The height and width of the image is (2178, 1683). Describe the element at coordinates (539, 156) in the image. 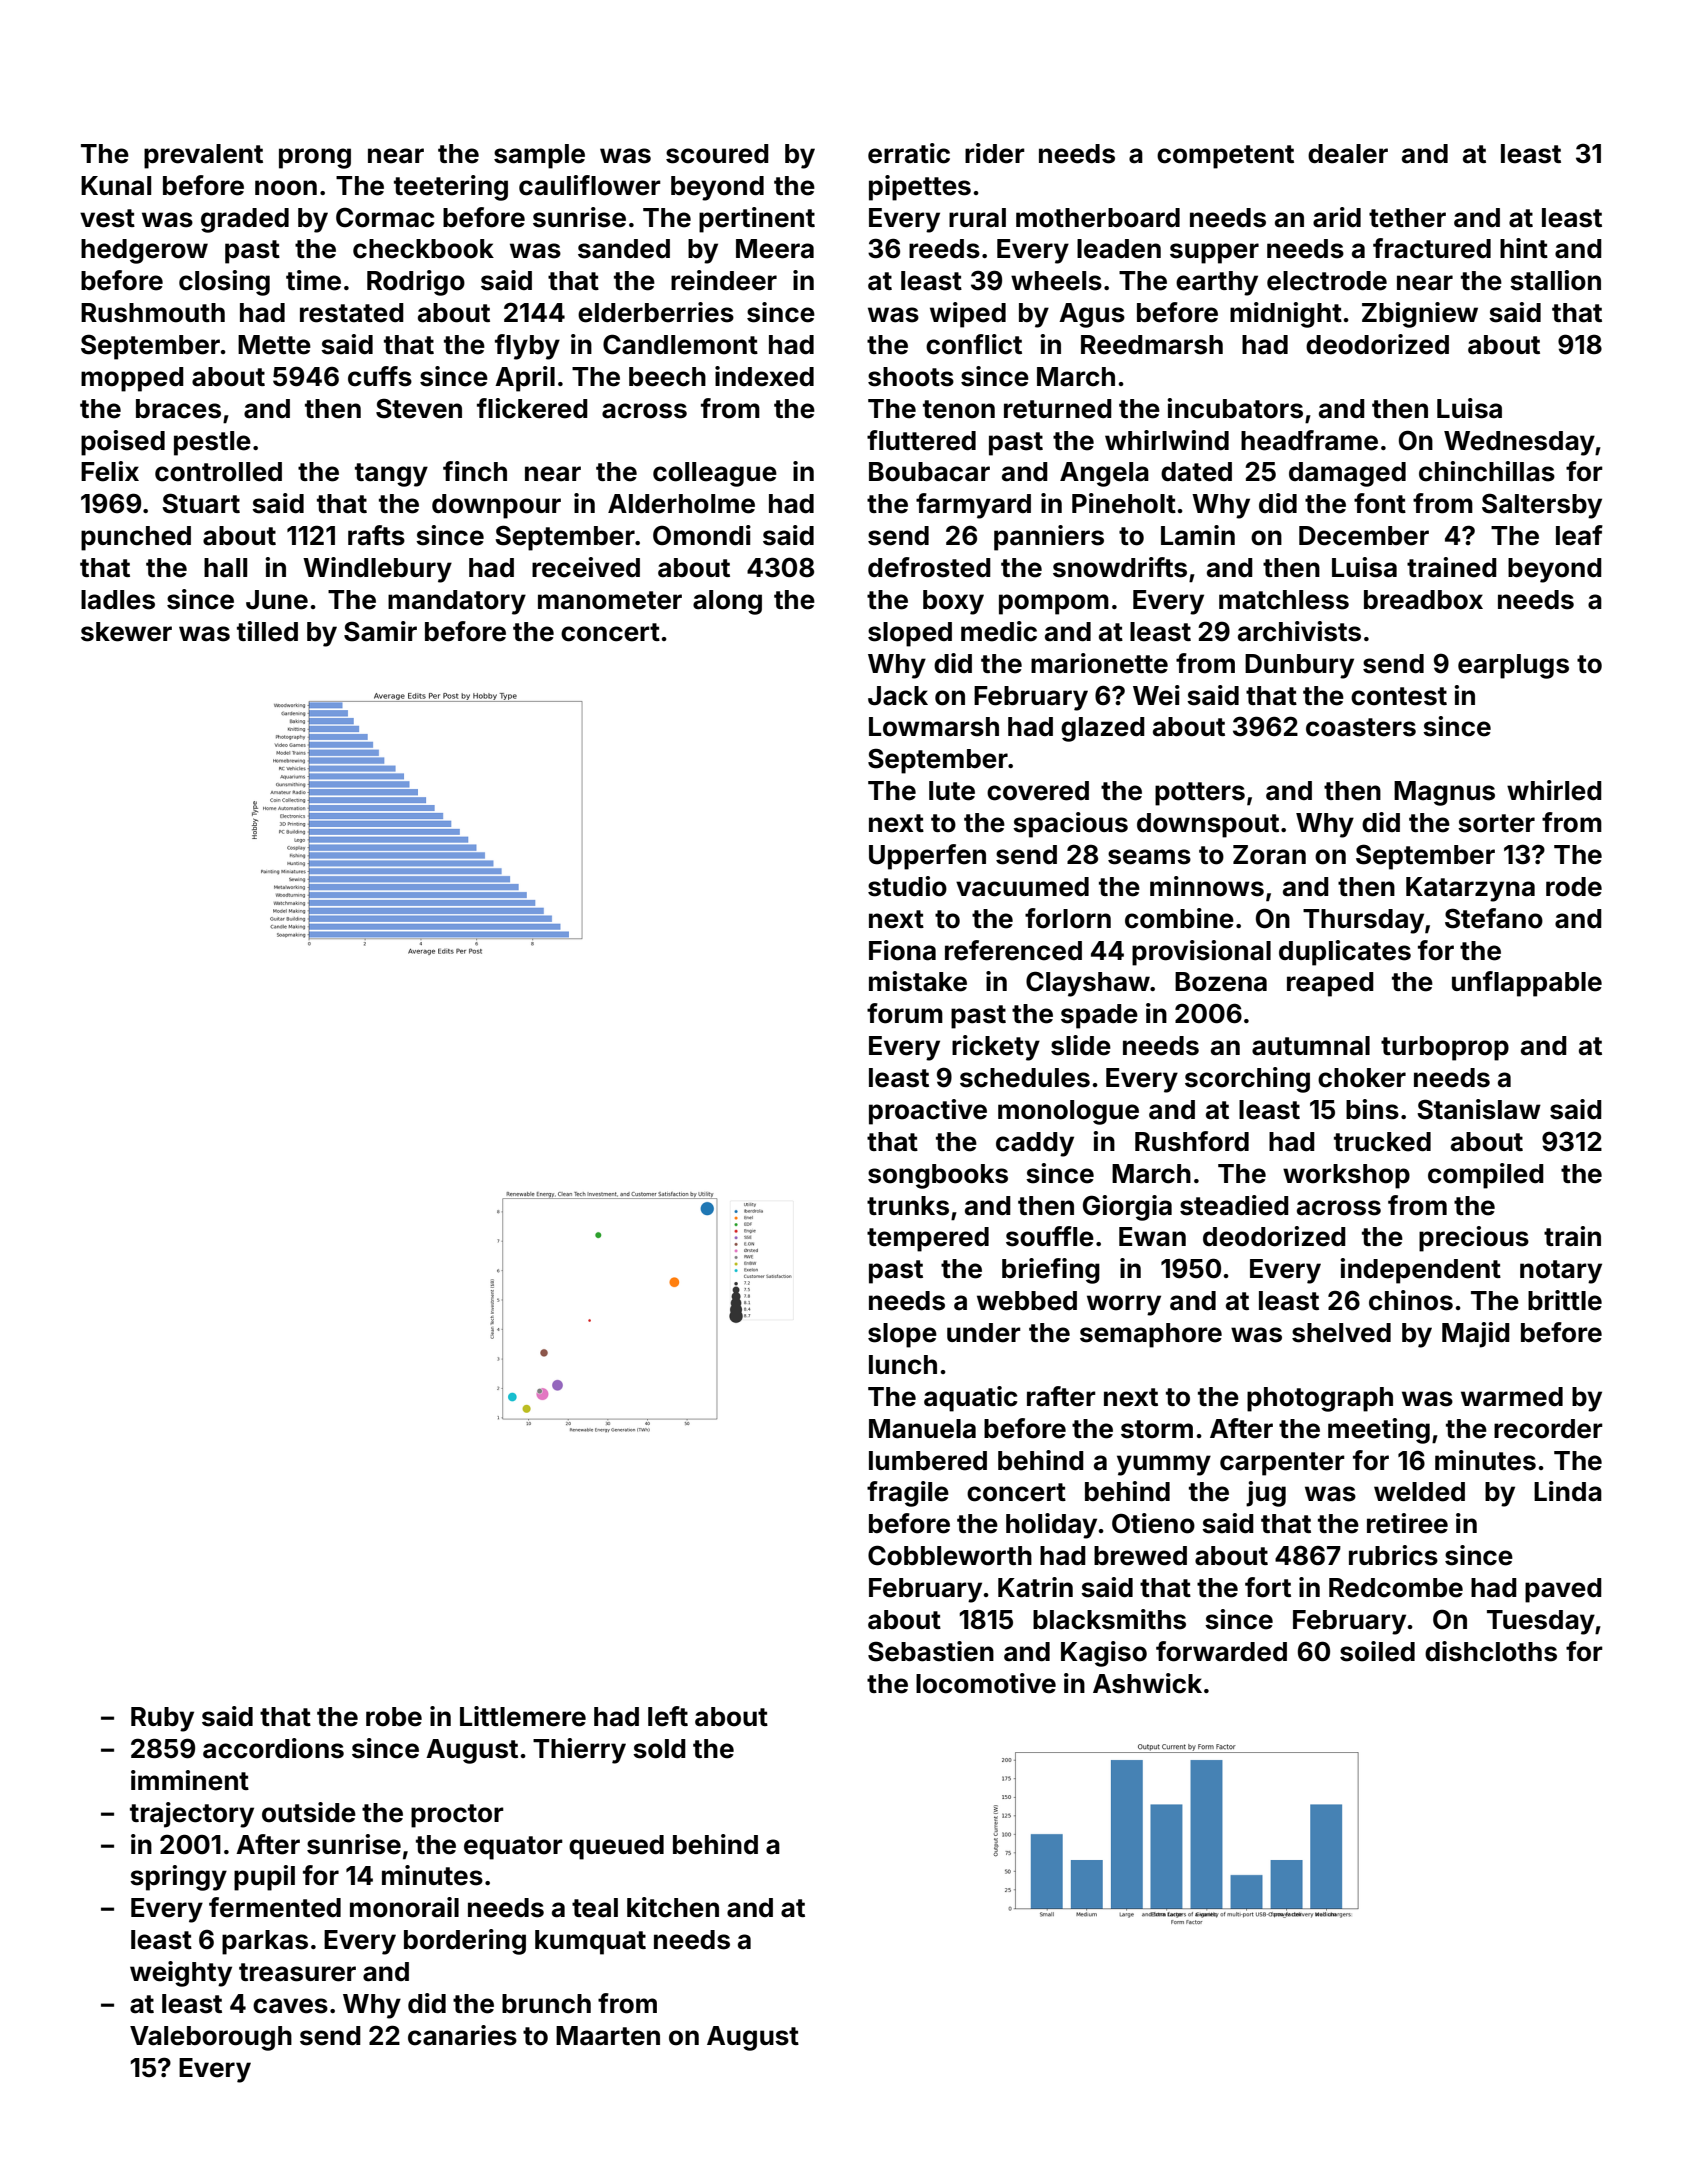

I see `sample` at that location.
